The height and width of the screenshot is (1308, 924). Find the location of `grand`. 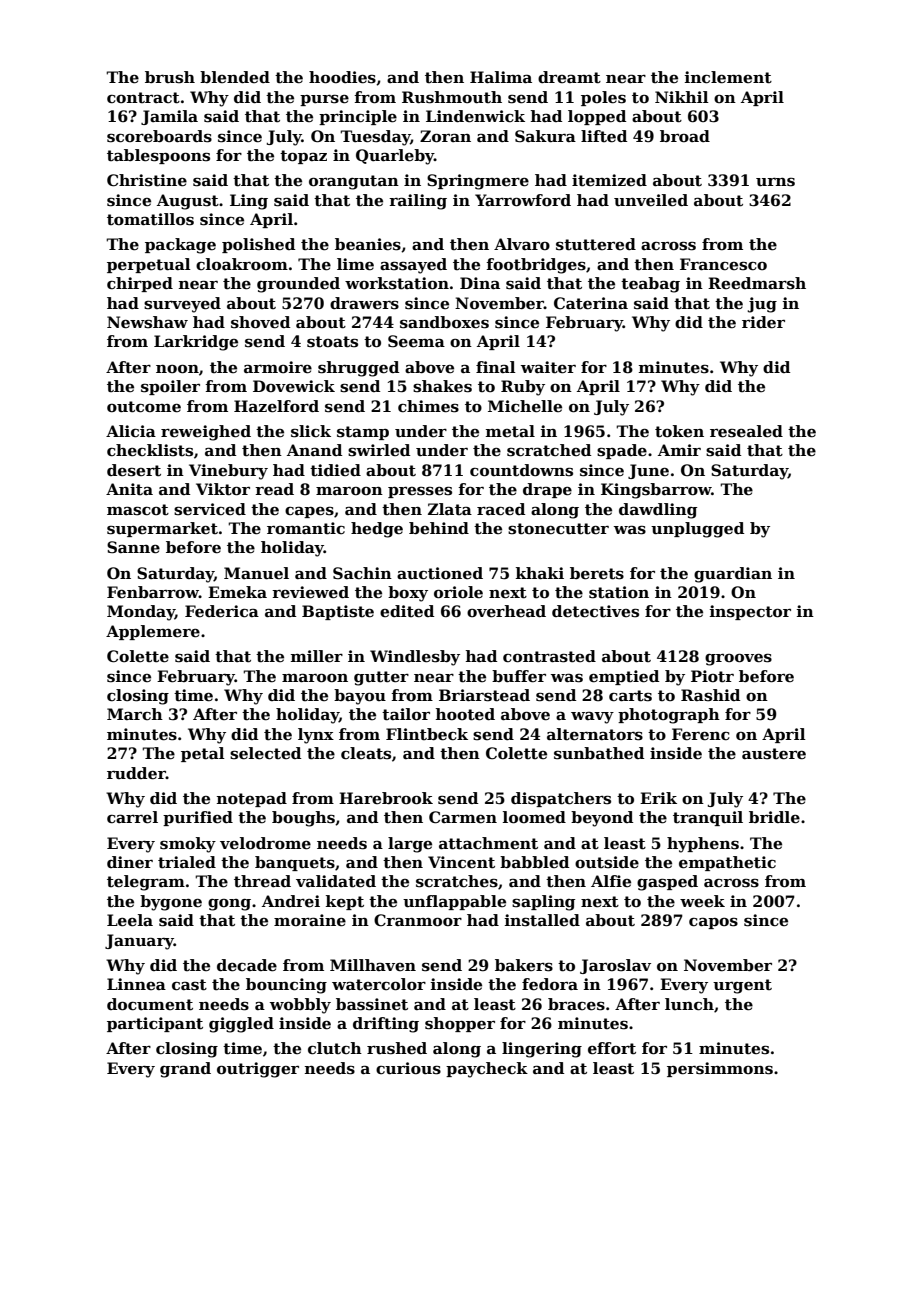

grand is located at coordinates (185, 1070).
